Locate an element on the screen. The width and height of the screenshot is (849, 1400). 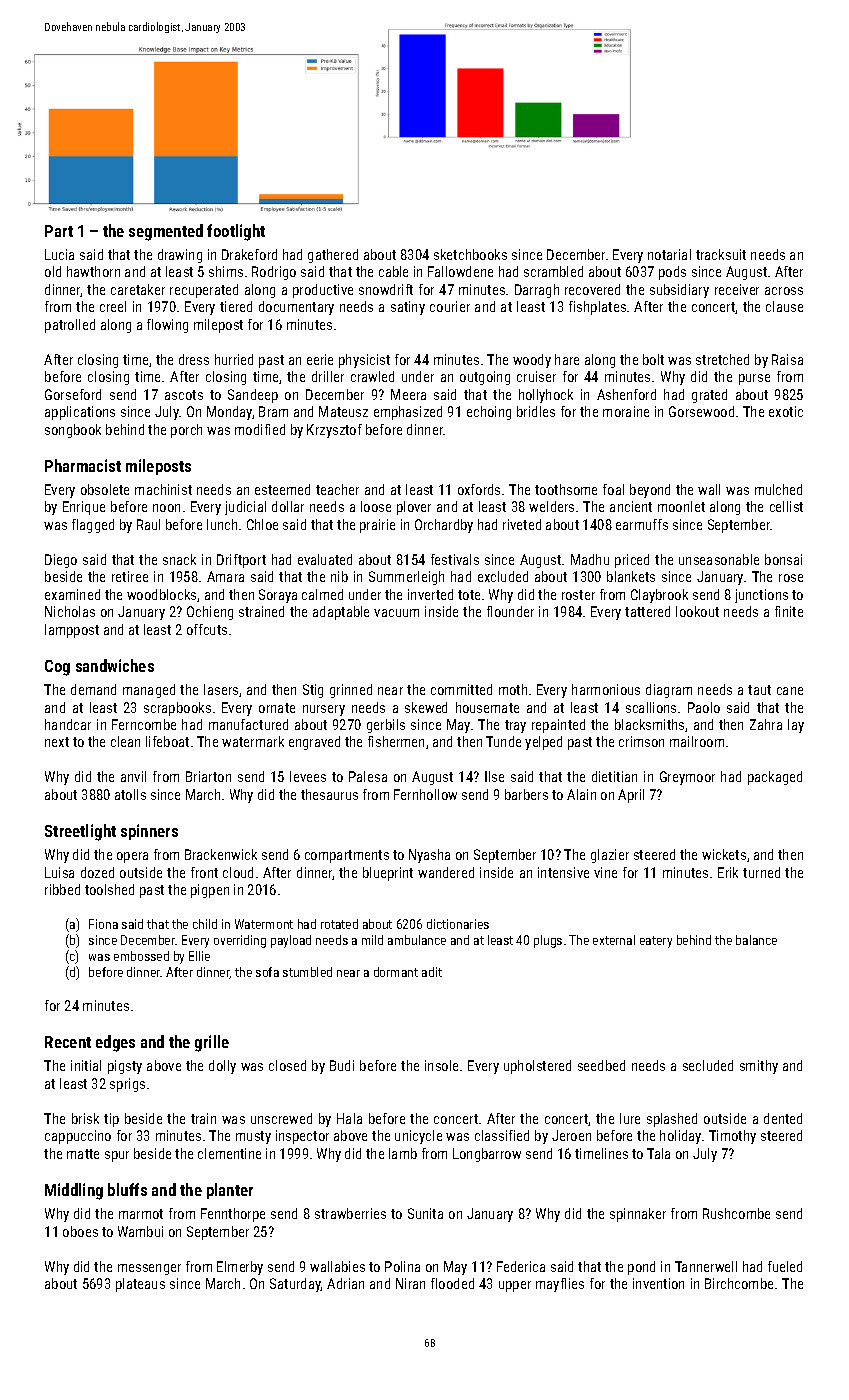
Orchardby is located at coordinates (444, 526).
